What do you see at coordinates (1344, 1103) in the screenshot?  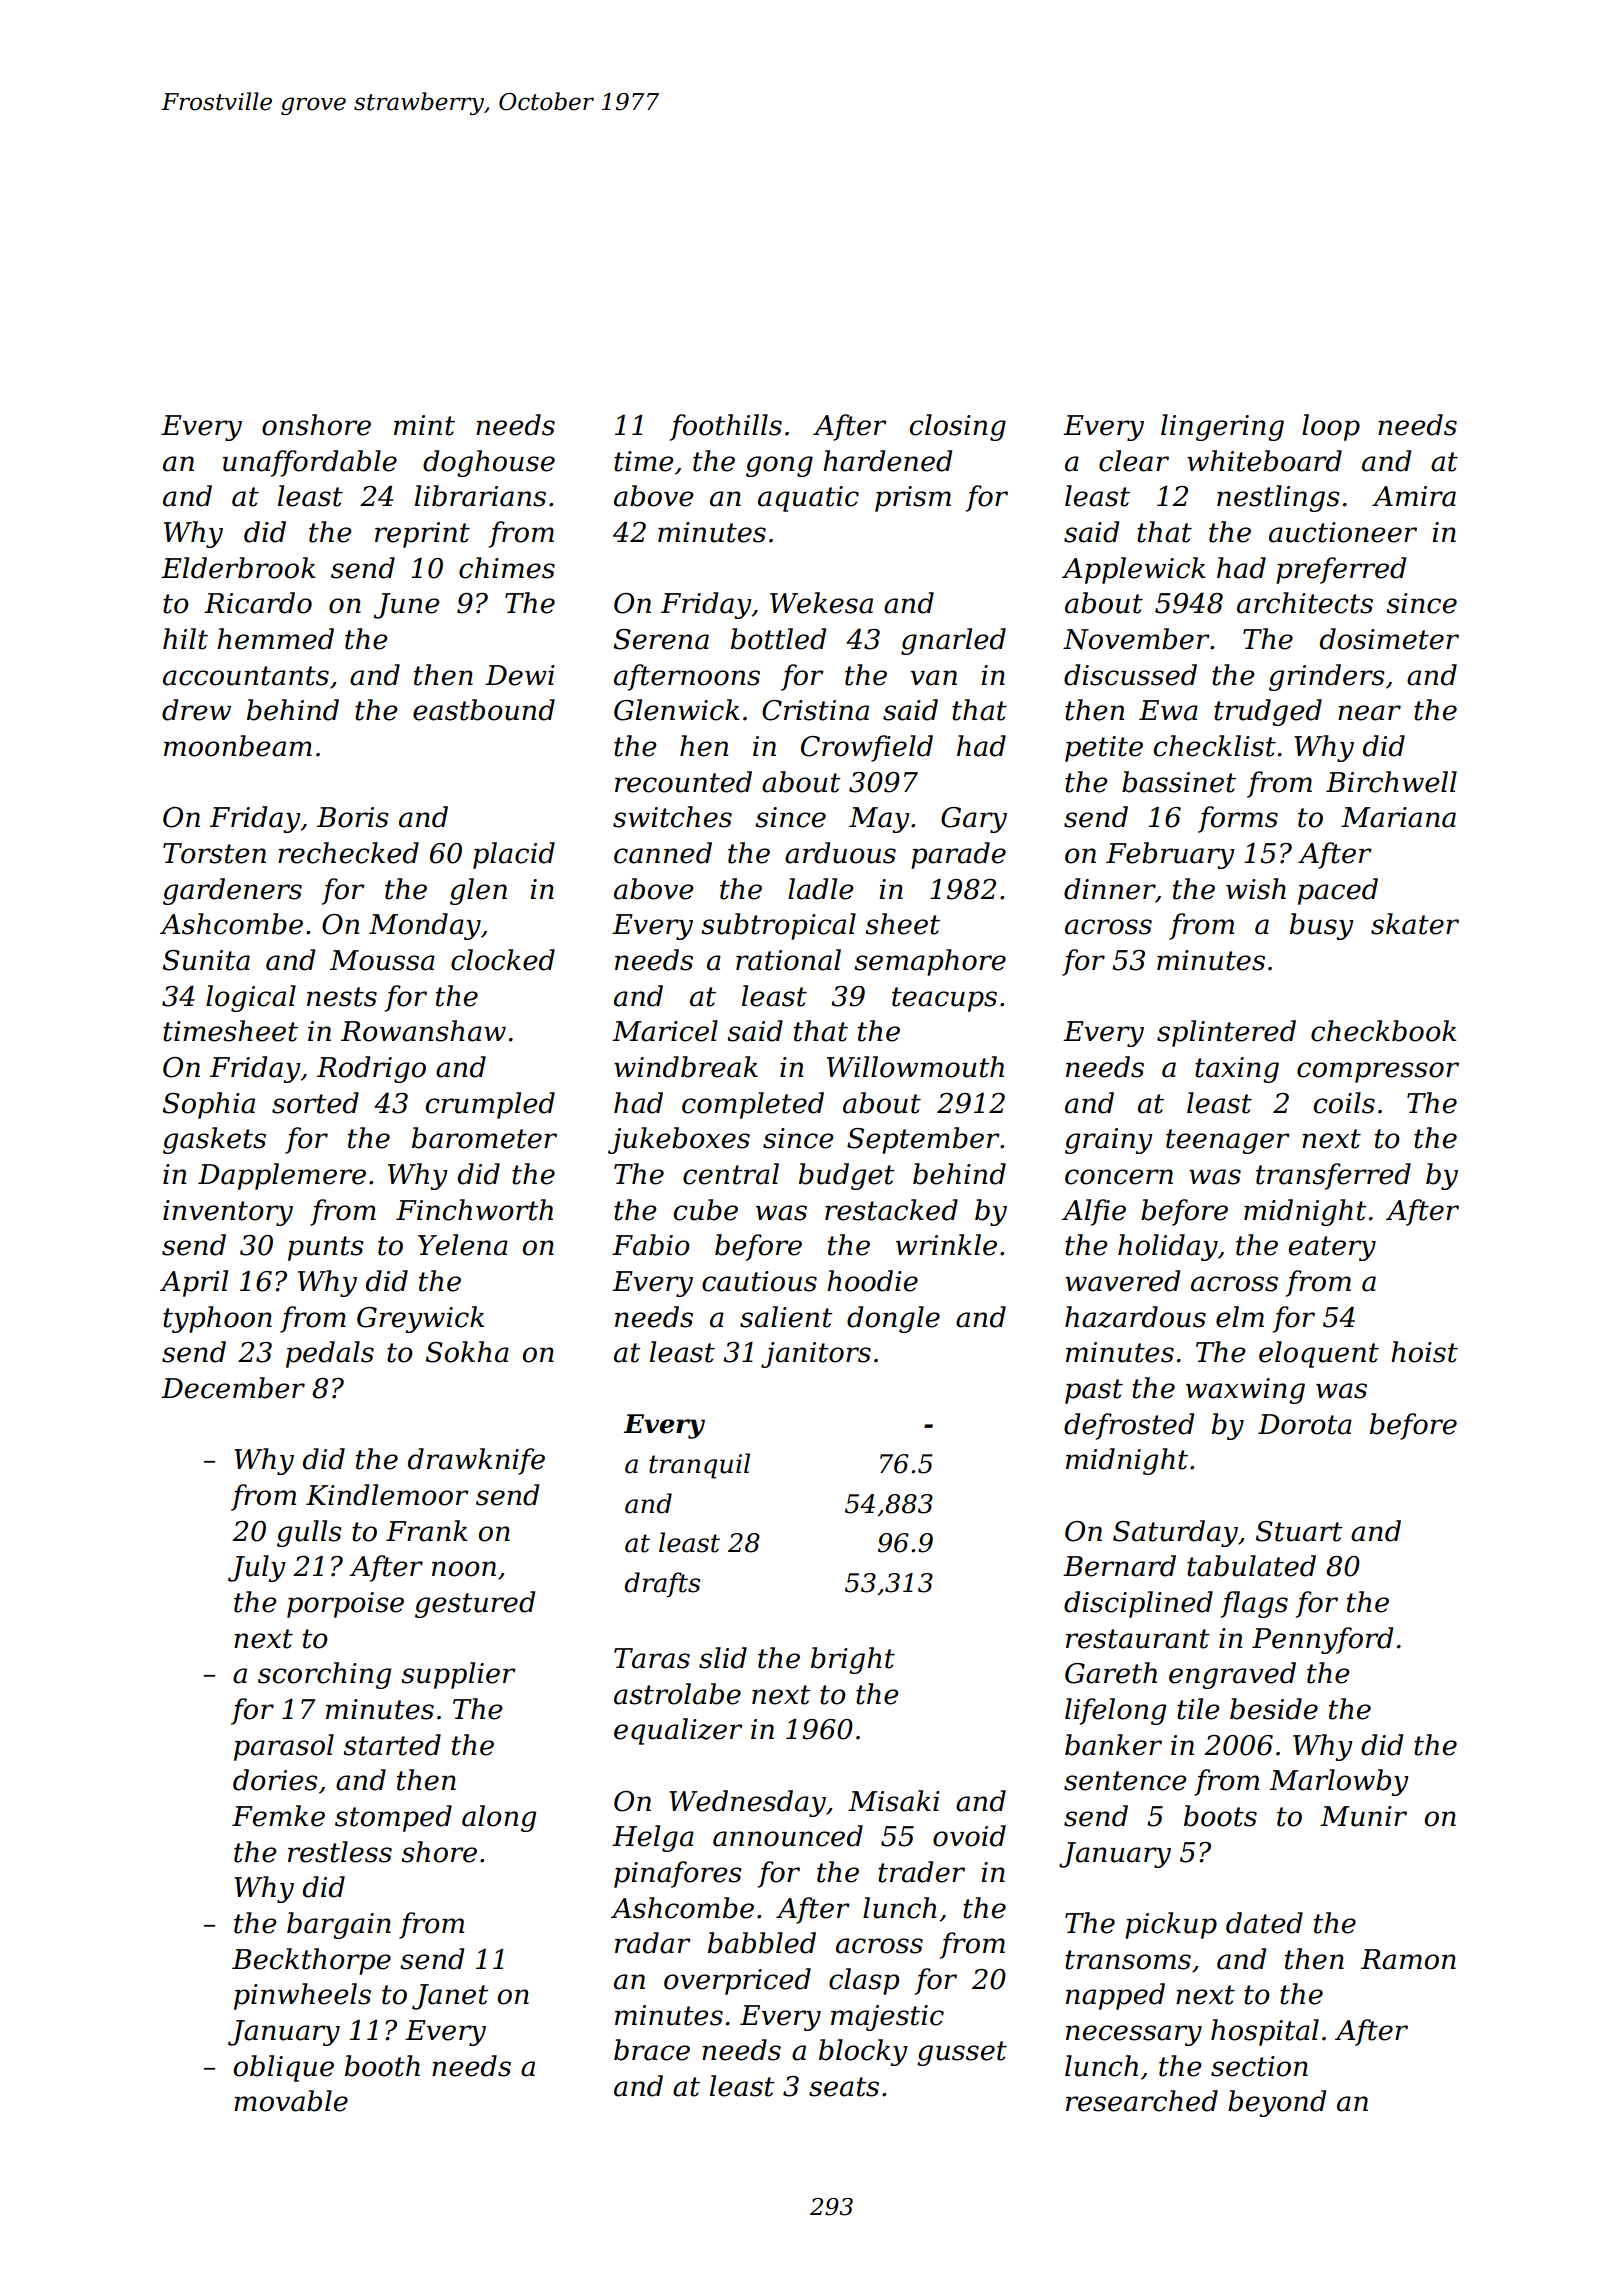 I see `coils` at bounding box center [1344, 1103].
